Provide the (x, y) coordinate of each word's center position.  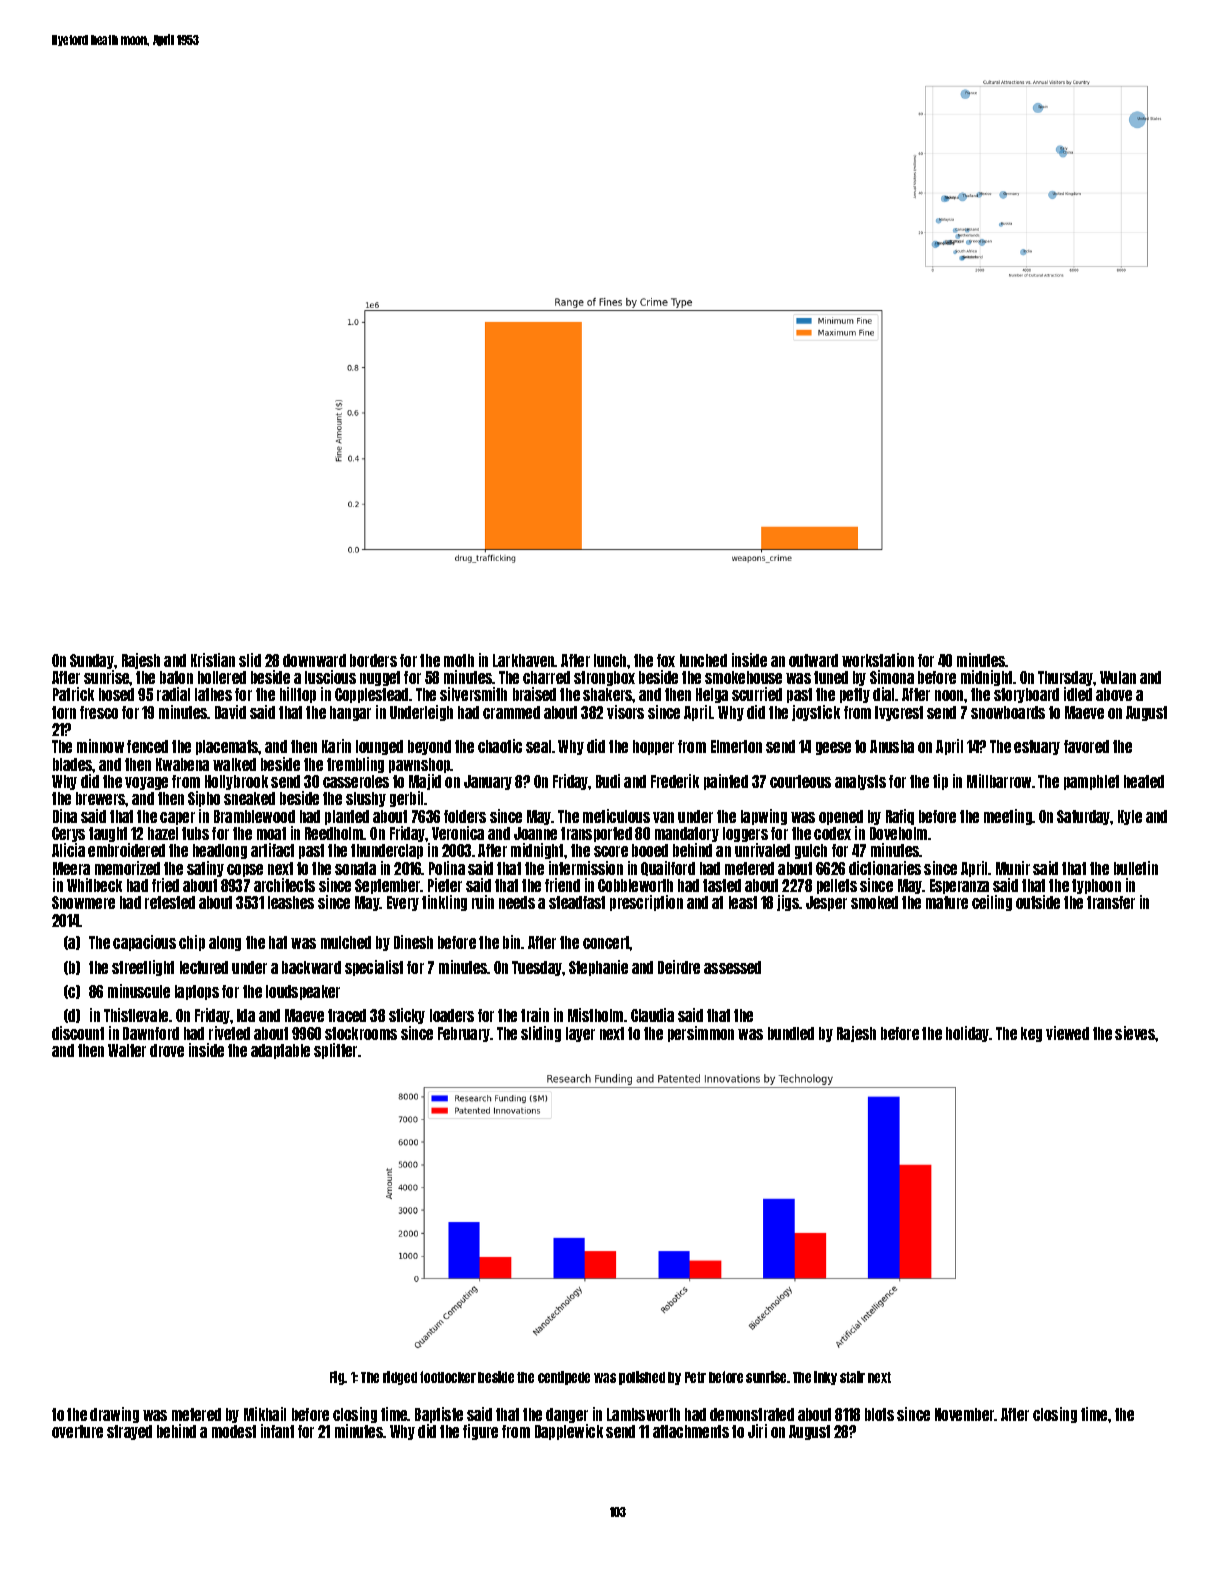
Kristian (213, 660)
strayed (129, 1432)
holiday (968, 1034)
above (1114, 694)
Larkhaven (524, 660)
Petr (695, 1377)
